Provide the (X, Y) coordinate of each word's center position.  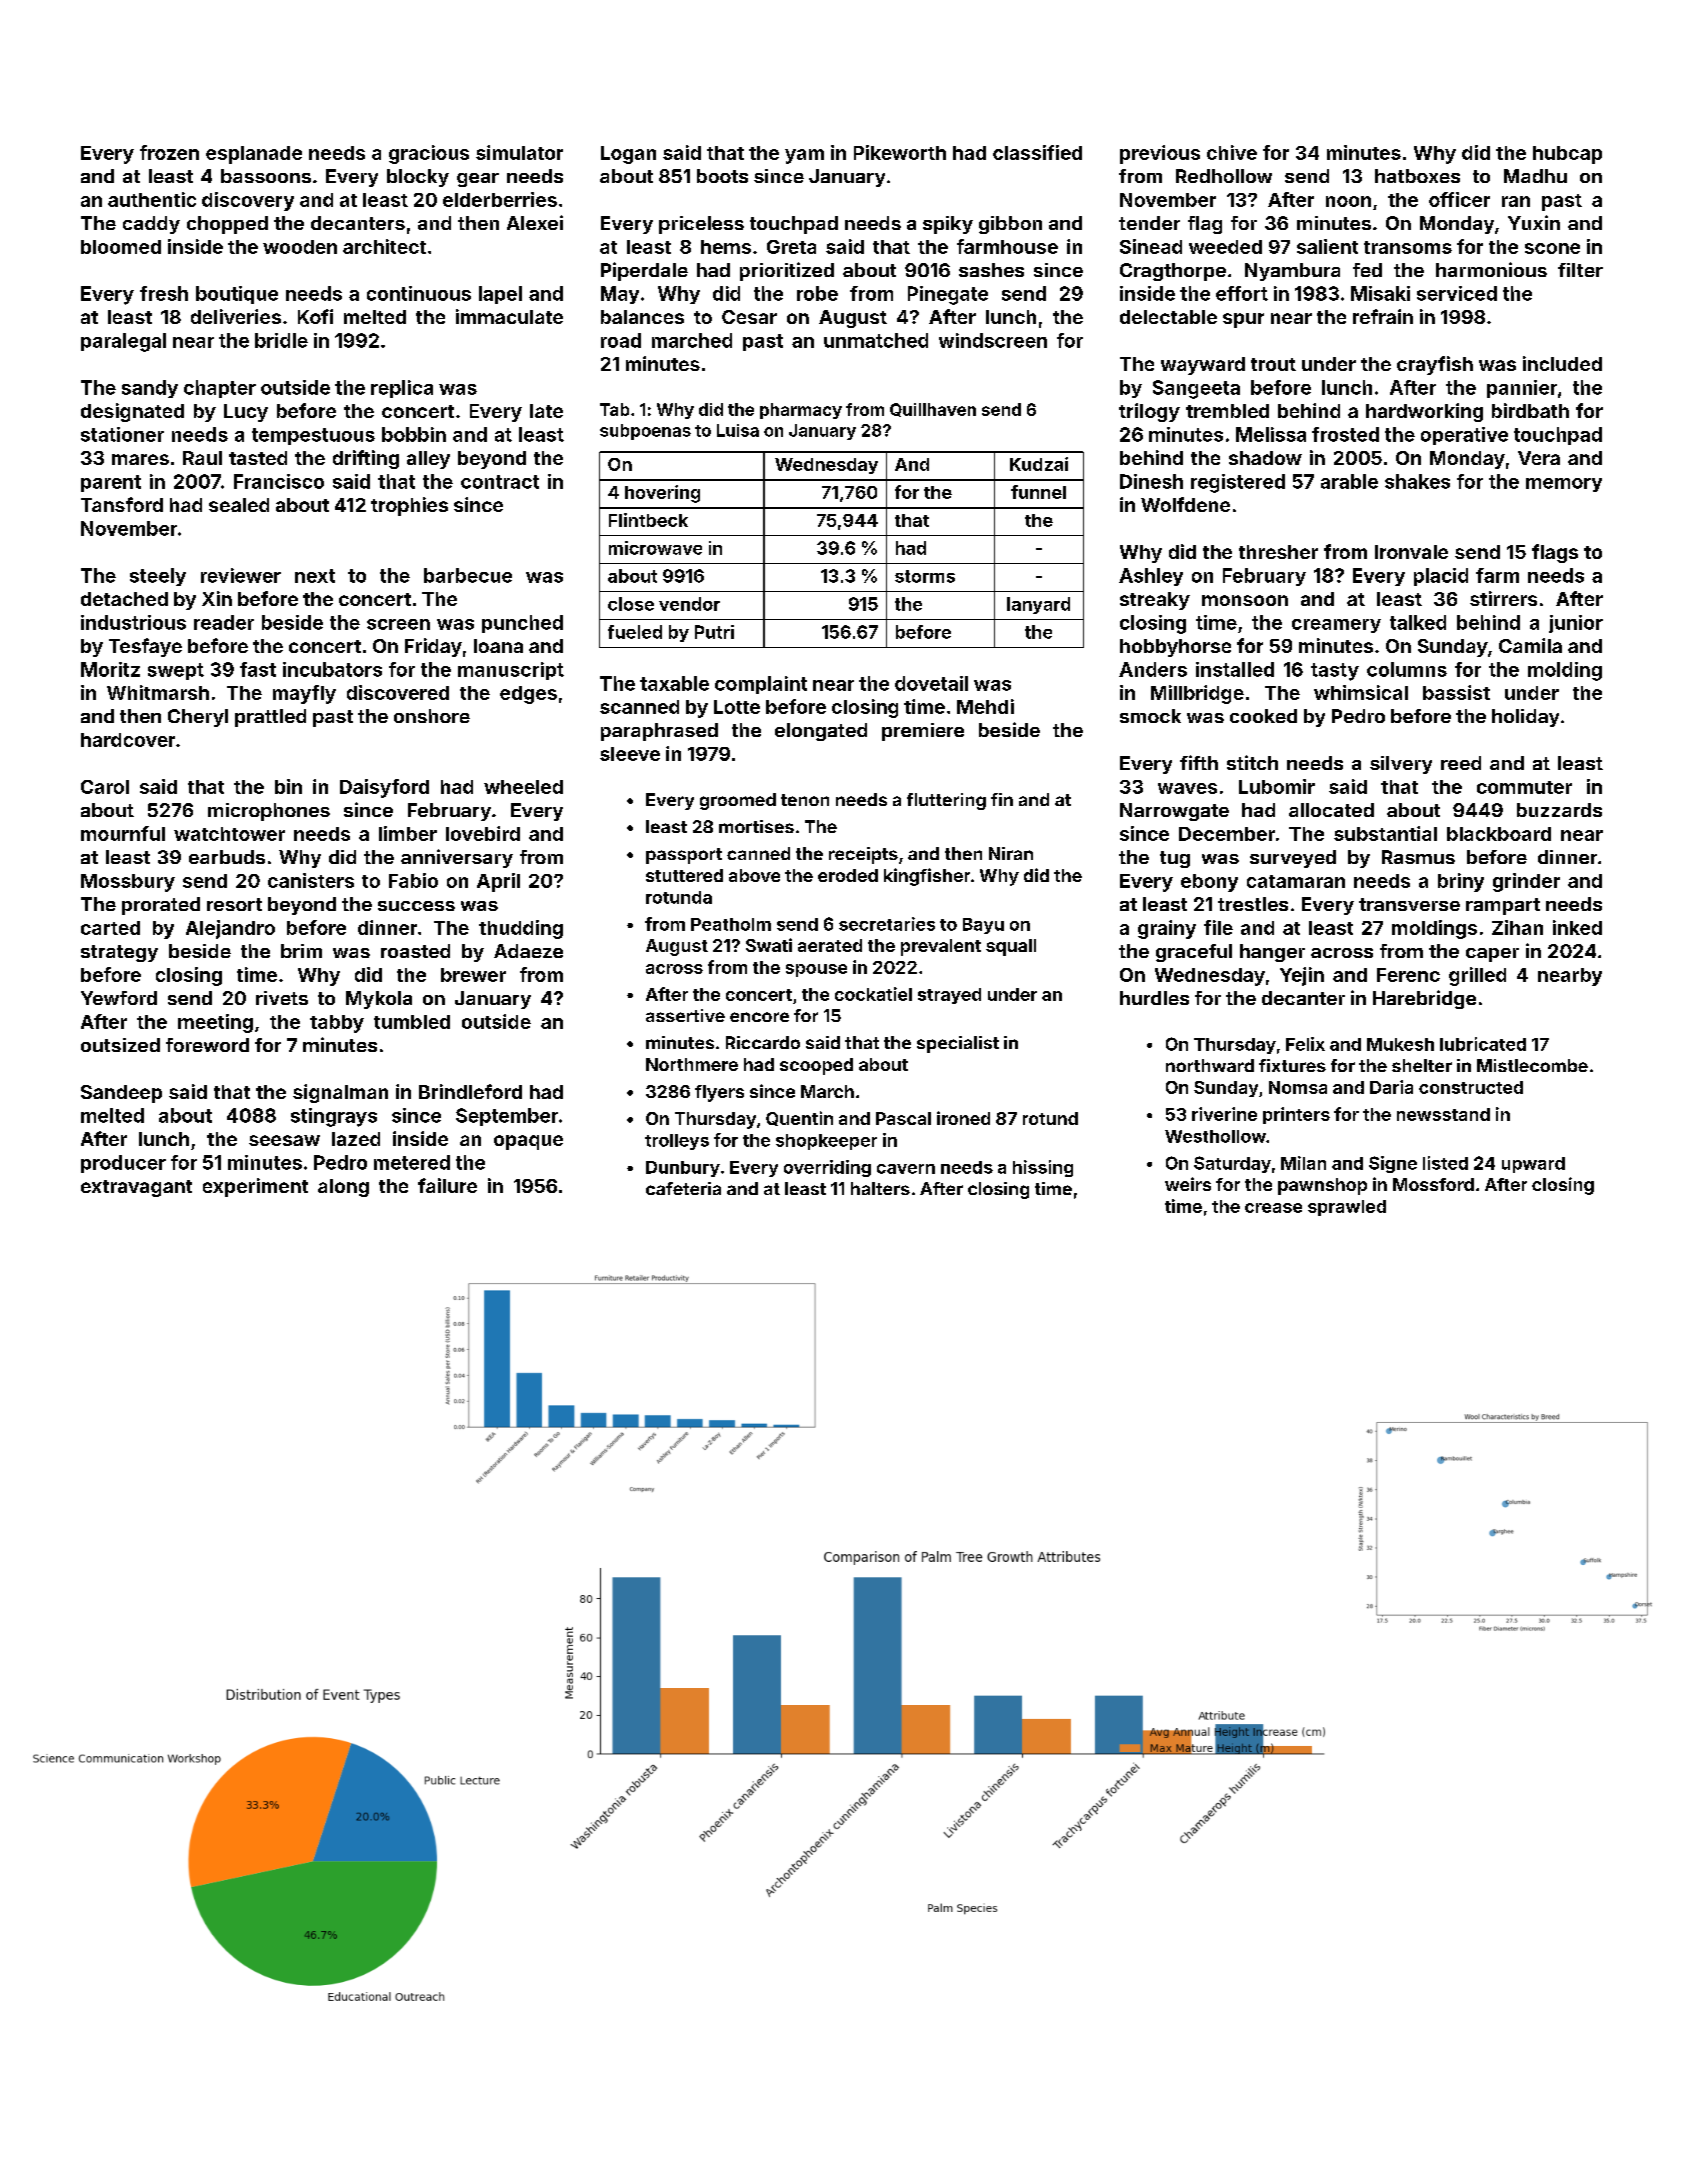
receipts (863, 855)
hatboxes (1417, 176)
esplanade (254, 155)
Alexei (535, 222)
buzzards (1559, 810)
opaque (528, 1142)
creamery (1336, 626)
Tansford (122, 504)
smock (1150, 716)
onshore (432, 716)
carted (110, 928)
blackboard (1499, 834)
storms (925, 576)
